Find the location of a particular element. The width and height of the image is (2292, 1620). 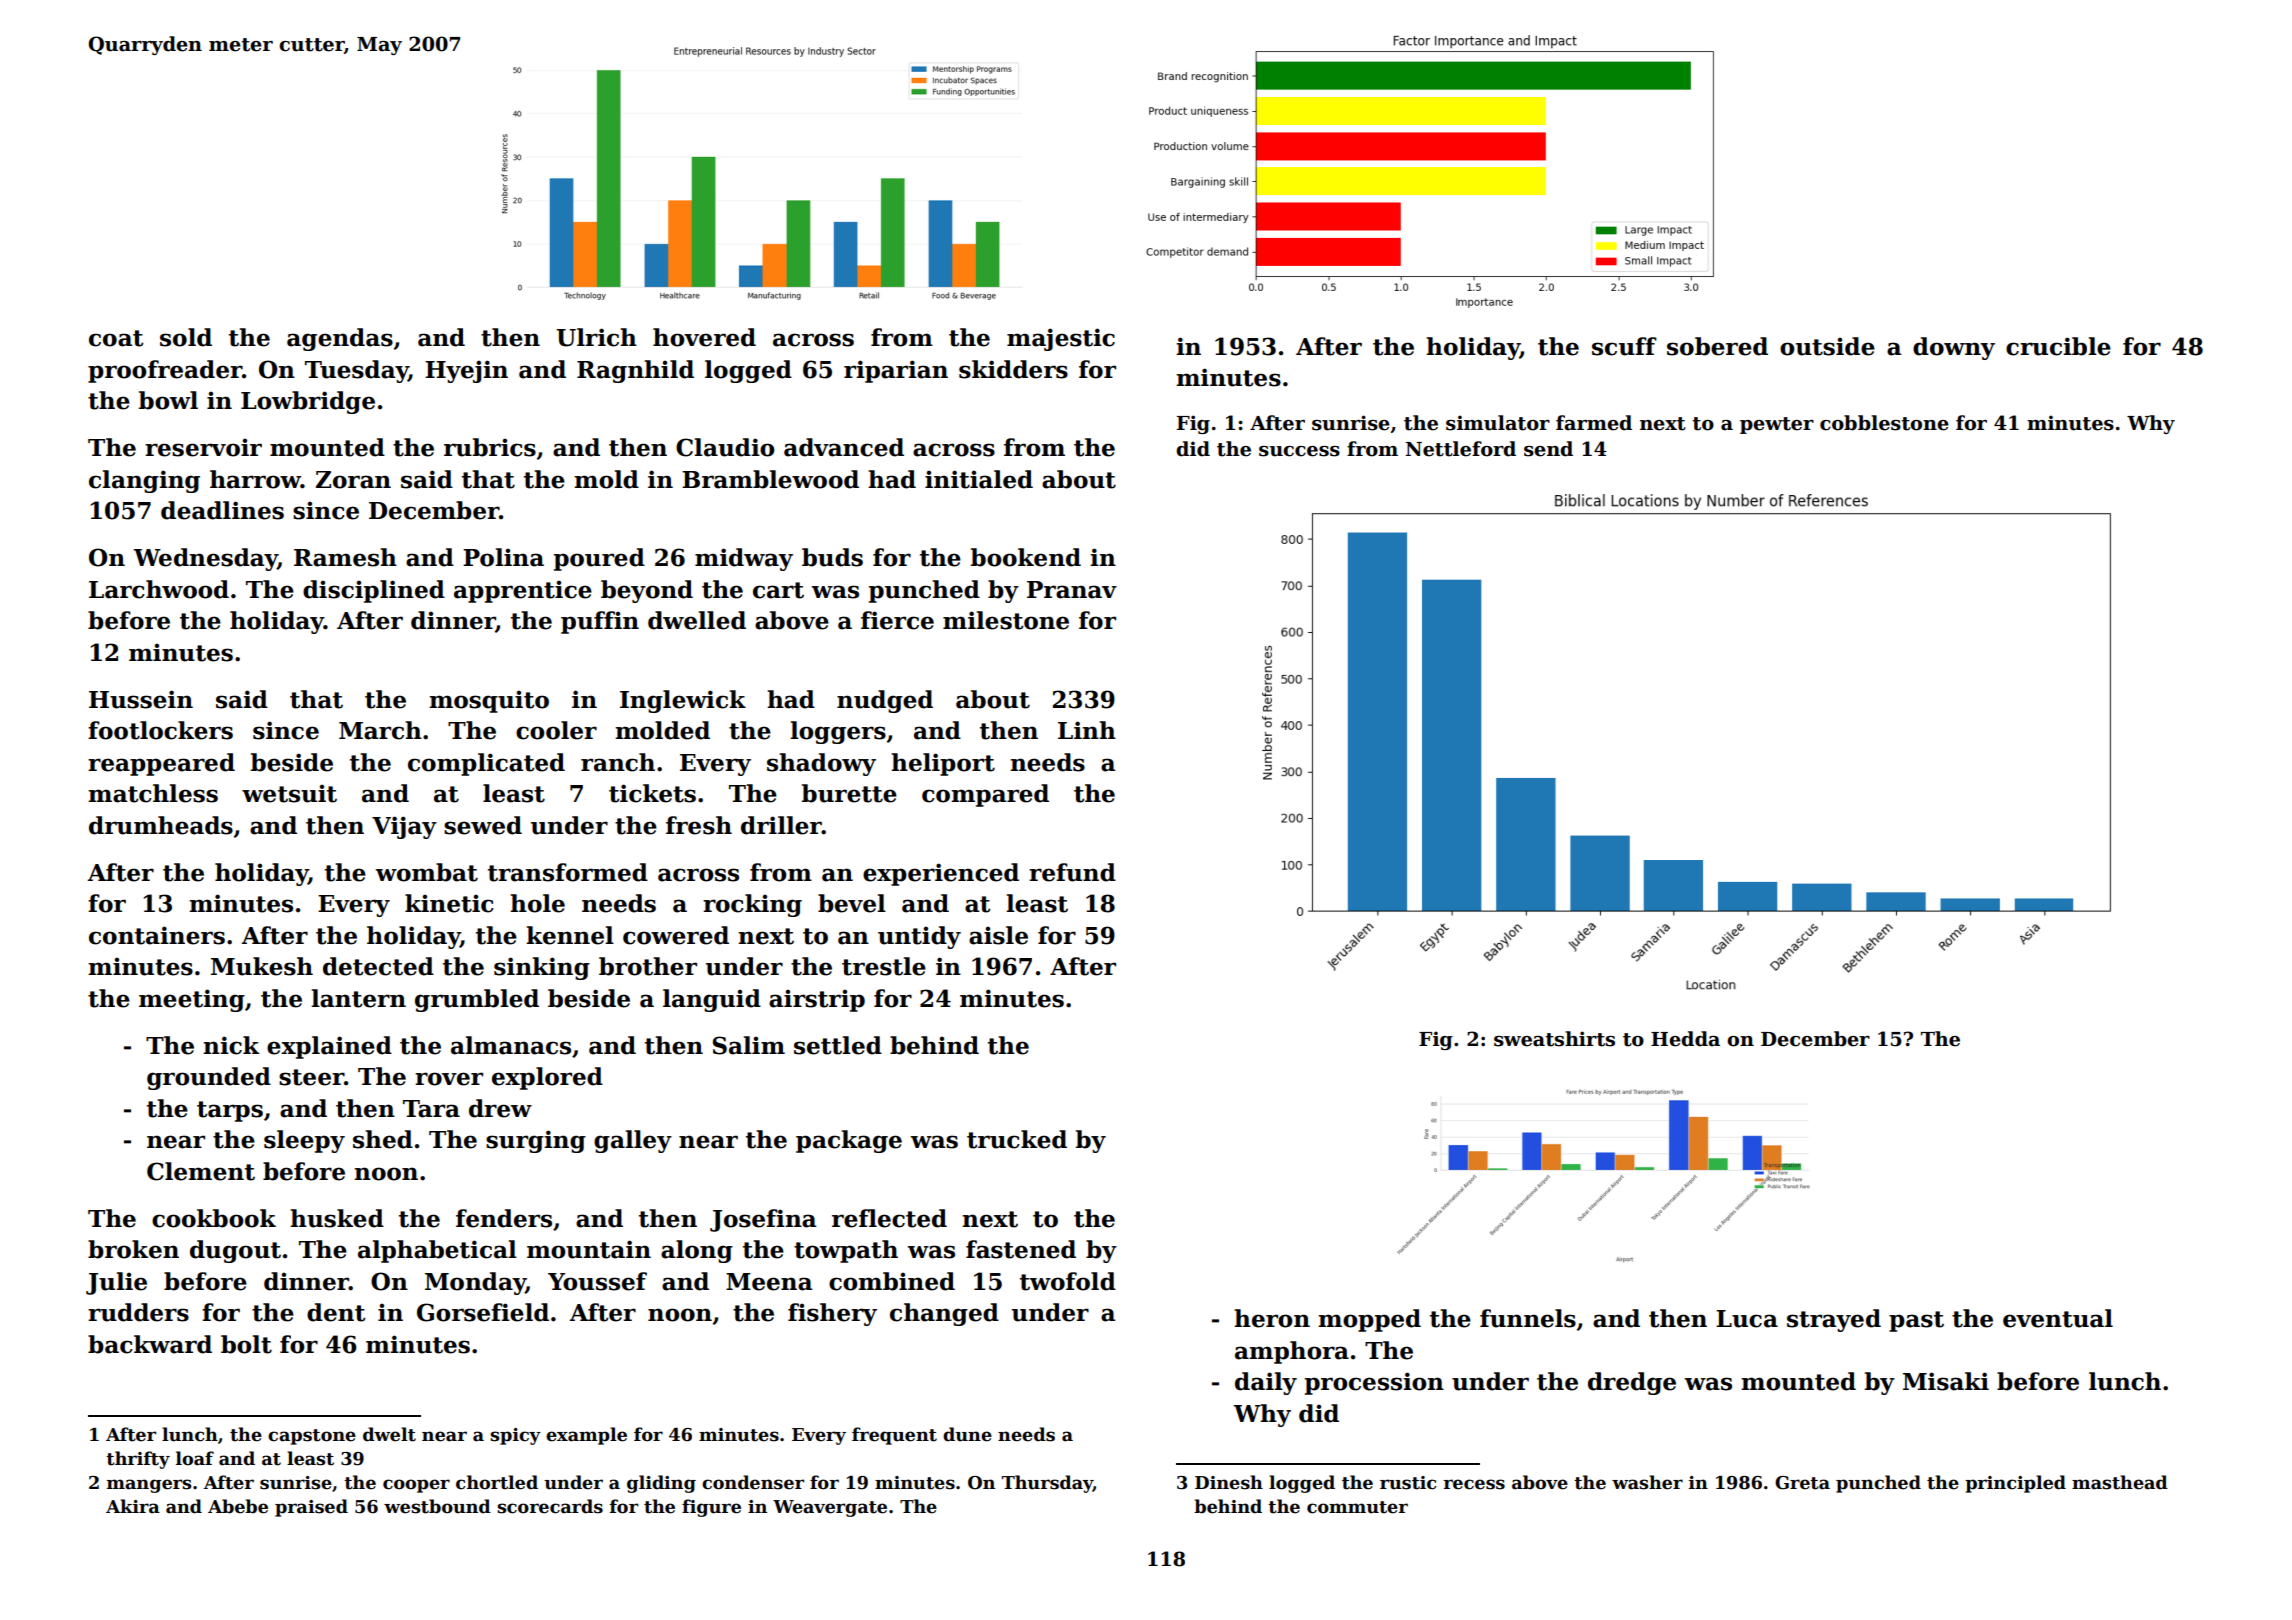

rudders is located at coordinates (138, 1312).
